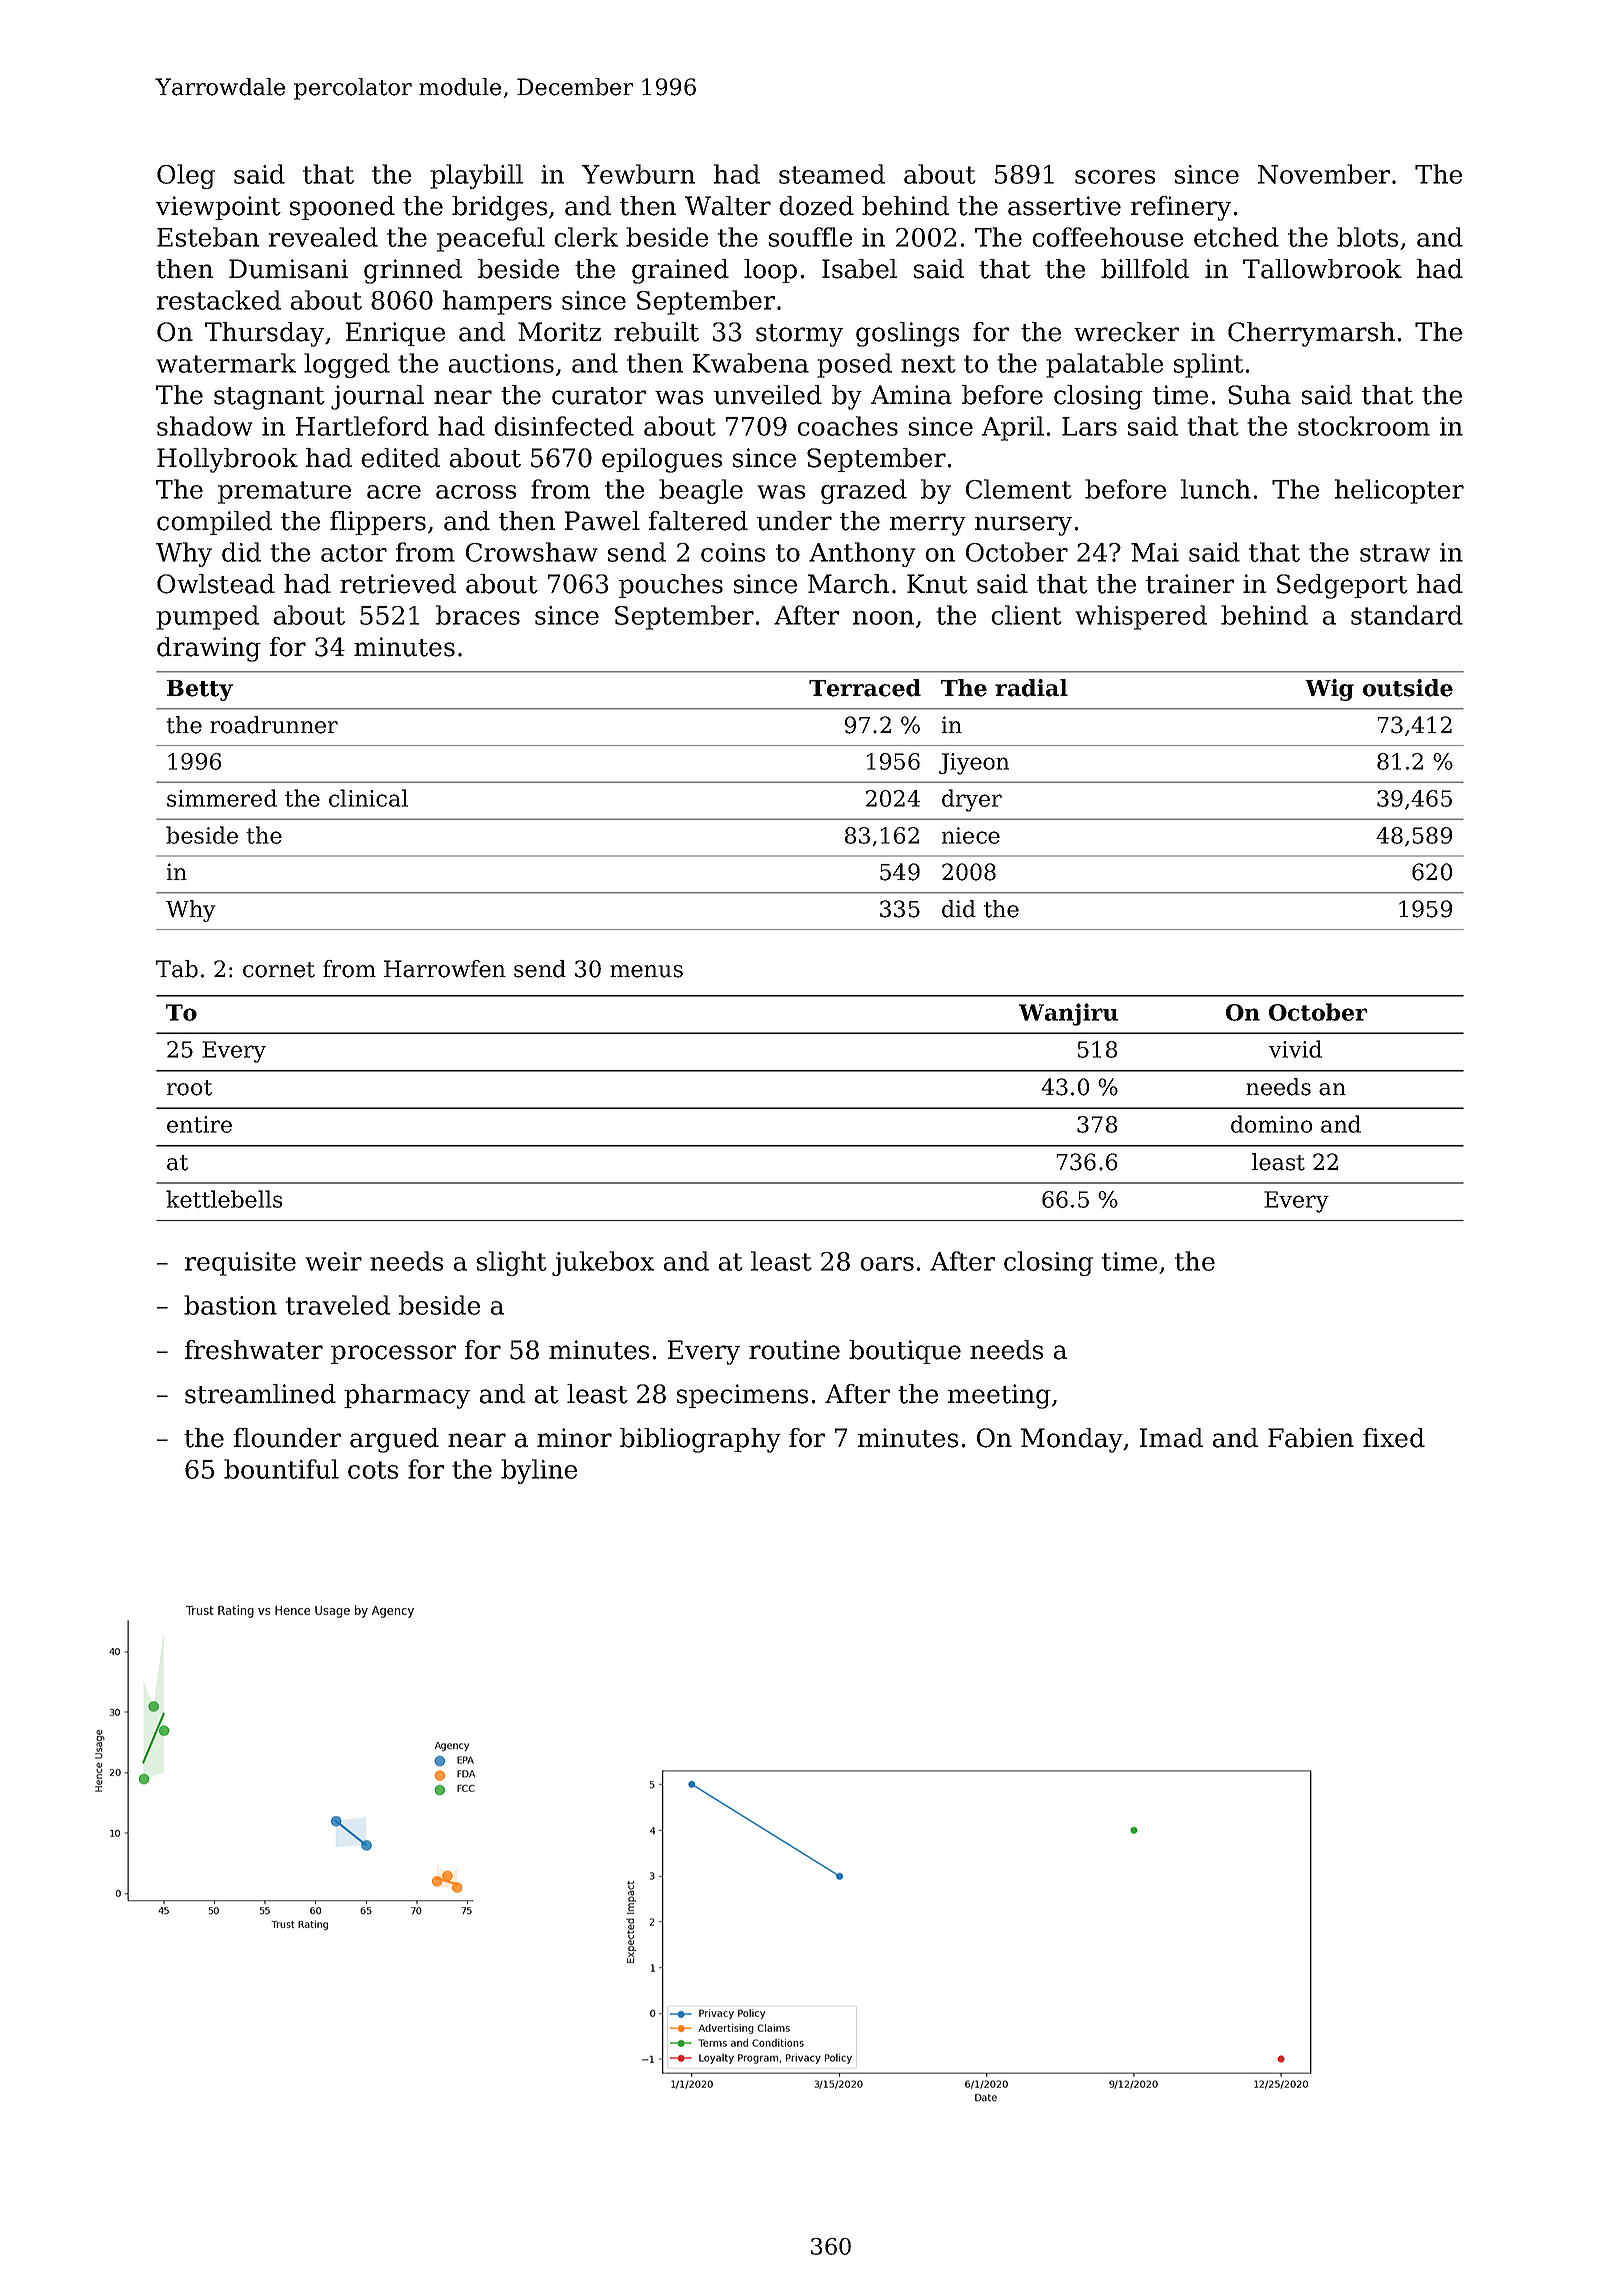 This image has height=2292, width=1620. What do you see at coordinates (680, 271) in the image?
I see `grained` at bounding box center [680, 271].
